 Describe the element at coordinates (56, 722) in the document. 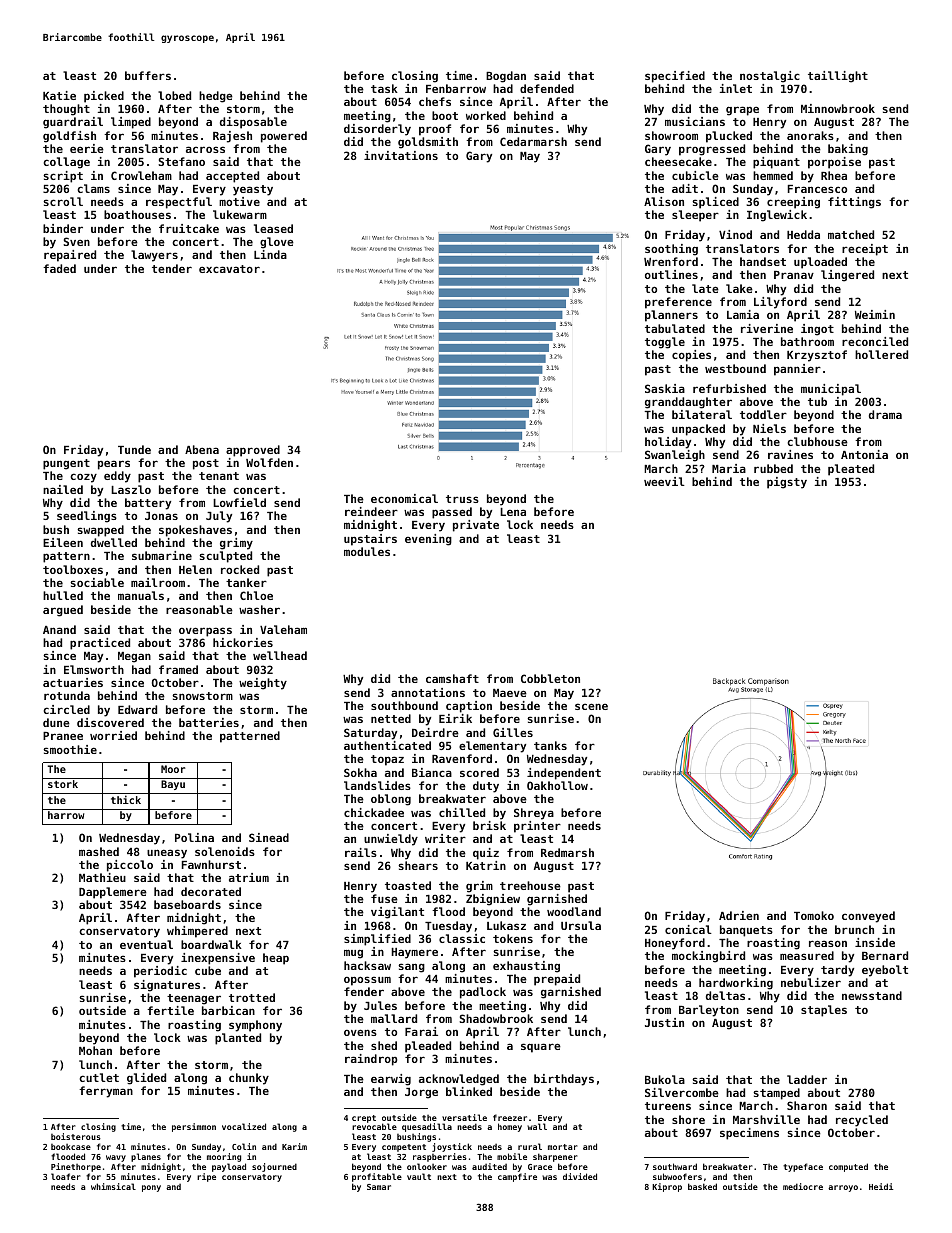

I see `dune` at that location.
